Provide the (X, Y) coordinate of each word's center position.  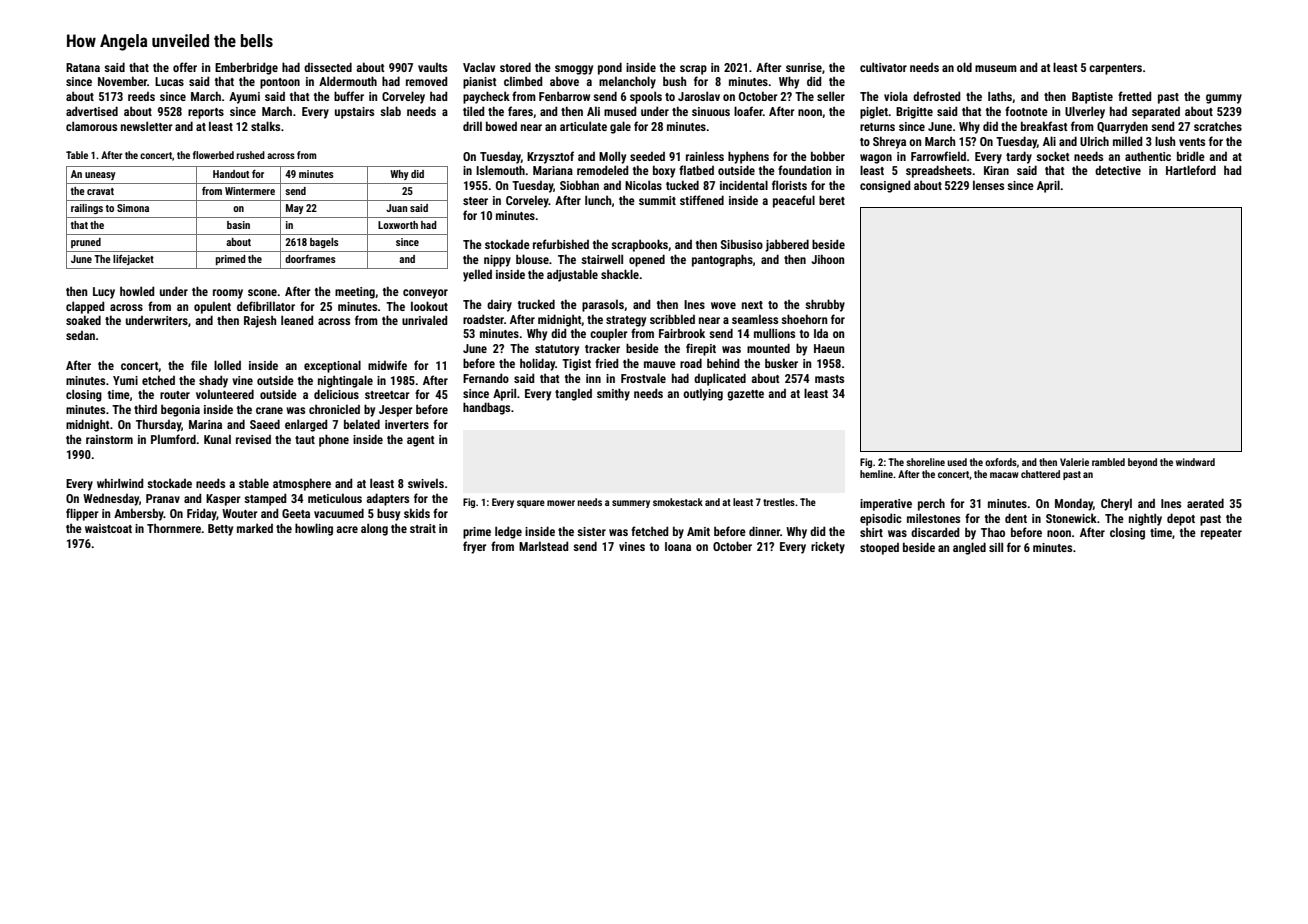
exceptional (332, 366)
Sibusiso (742, 244)
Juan (396, 208)
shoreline (925, 462)
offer (185, 67)
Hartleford (1191, 170)
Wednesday (111, 500)
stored (515, 67)
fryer (475, 547)
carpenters (1115, 69)
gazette (745, 395)
